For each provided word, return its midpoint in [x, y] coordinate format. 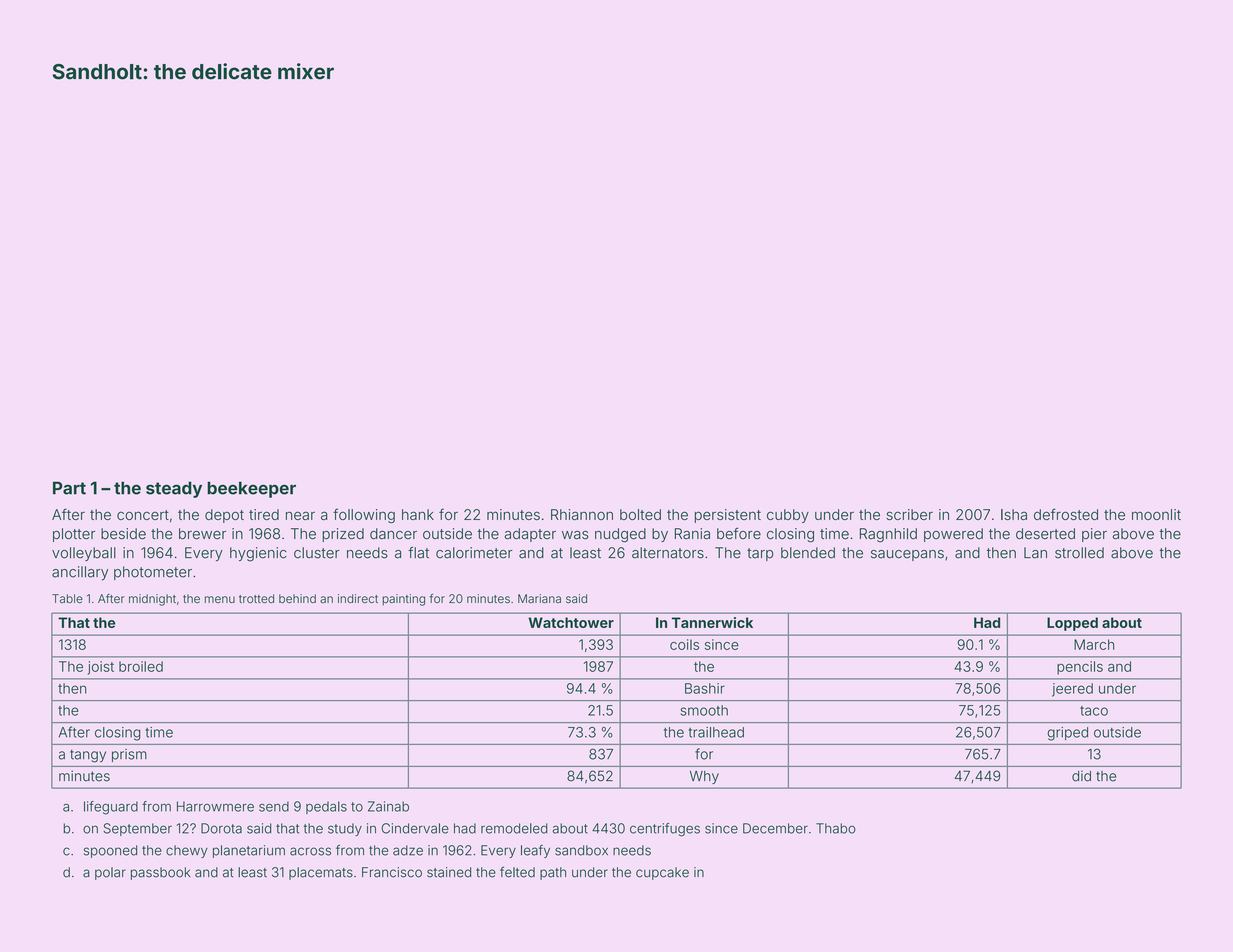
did [1081, 776]
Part [69, 488]
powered [953, 535]
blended [808, 553]
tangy [88, 756]
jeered [1072, 690]
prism [129, 755]
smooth [704, 710]
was [575, 535]
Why [704, 777]
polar [110, 873]
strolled [1079, 553]
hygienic [258, 554]
